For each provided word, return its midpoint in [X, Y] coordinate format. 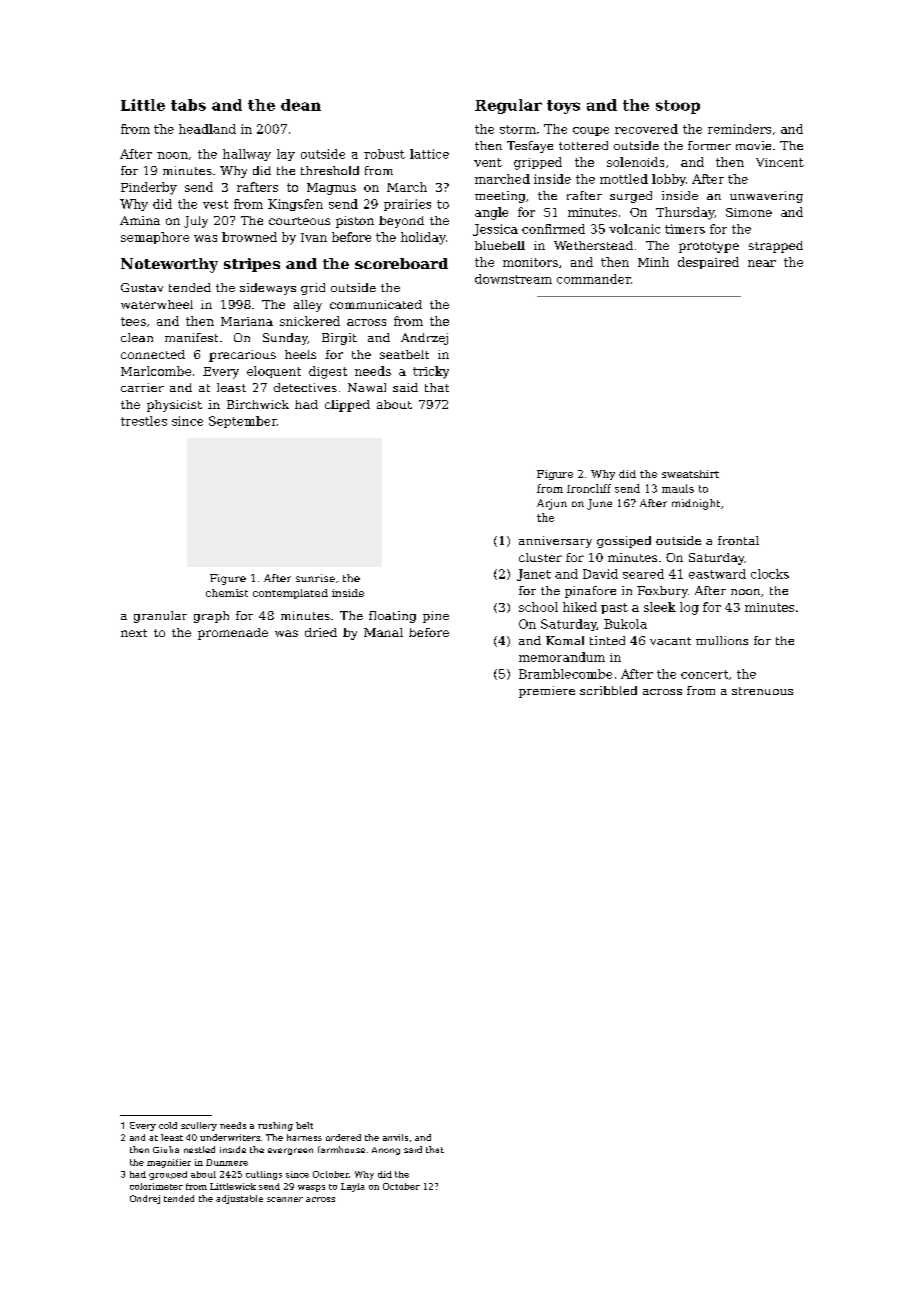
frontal [738, 540]
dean [301, 105]
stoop [678, 107]
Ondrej [145, 1199]
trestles [144, 421]
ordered [343, 1137]
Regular [508, 106]
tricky [431, 372]
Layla [353, 1187]
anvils [395, 1137]
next [134, 633]
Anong [386, 1151]
